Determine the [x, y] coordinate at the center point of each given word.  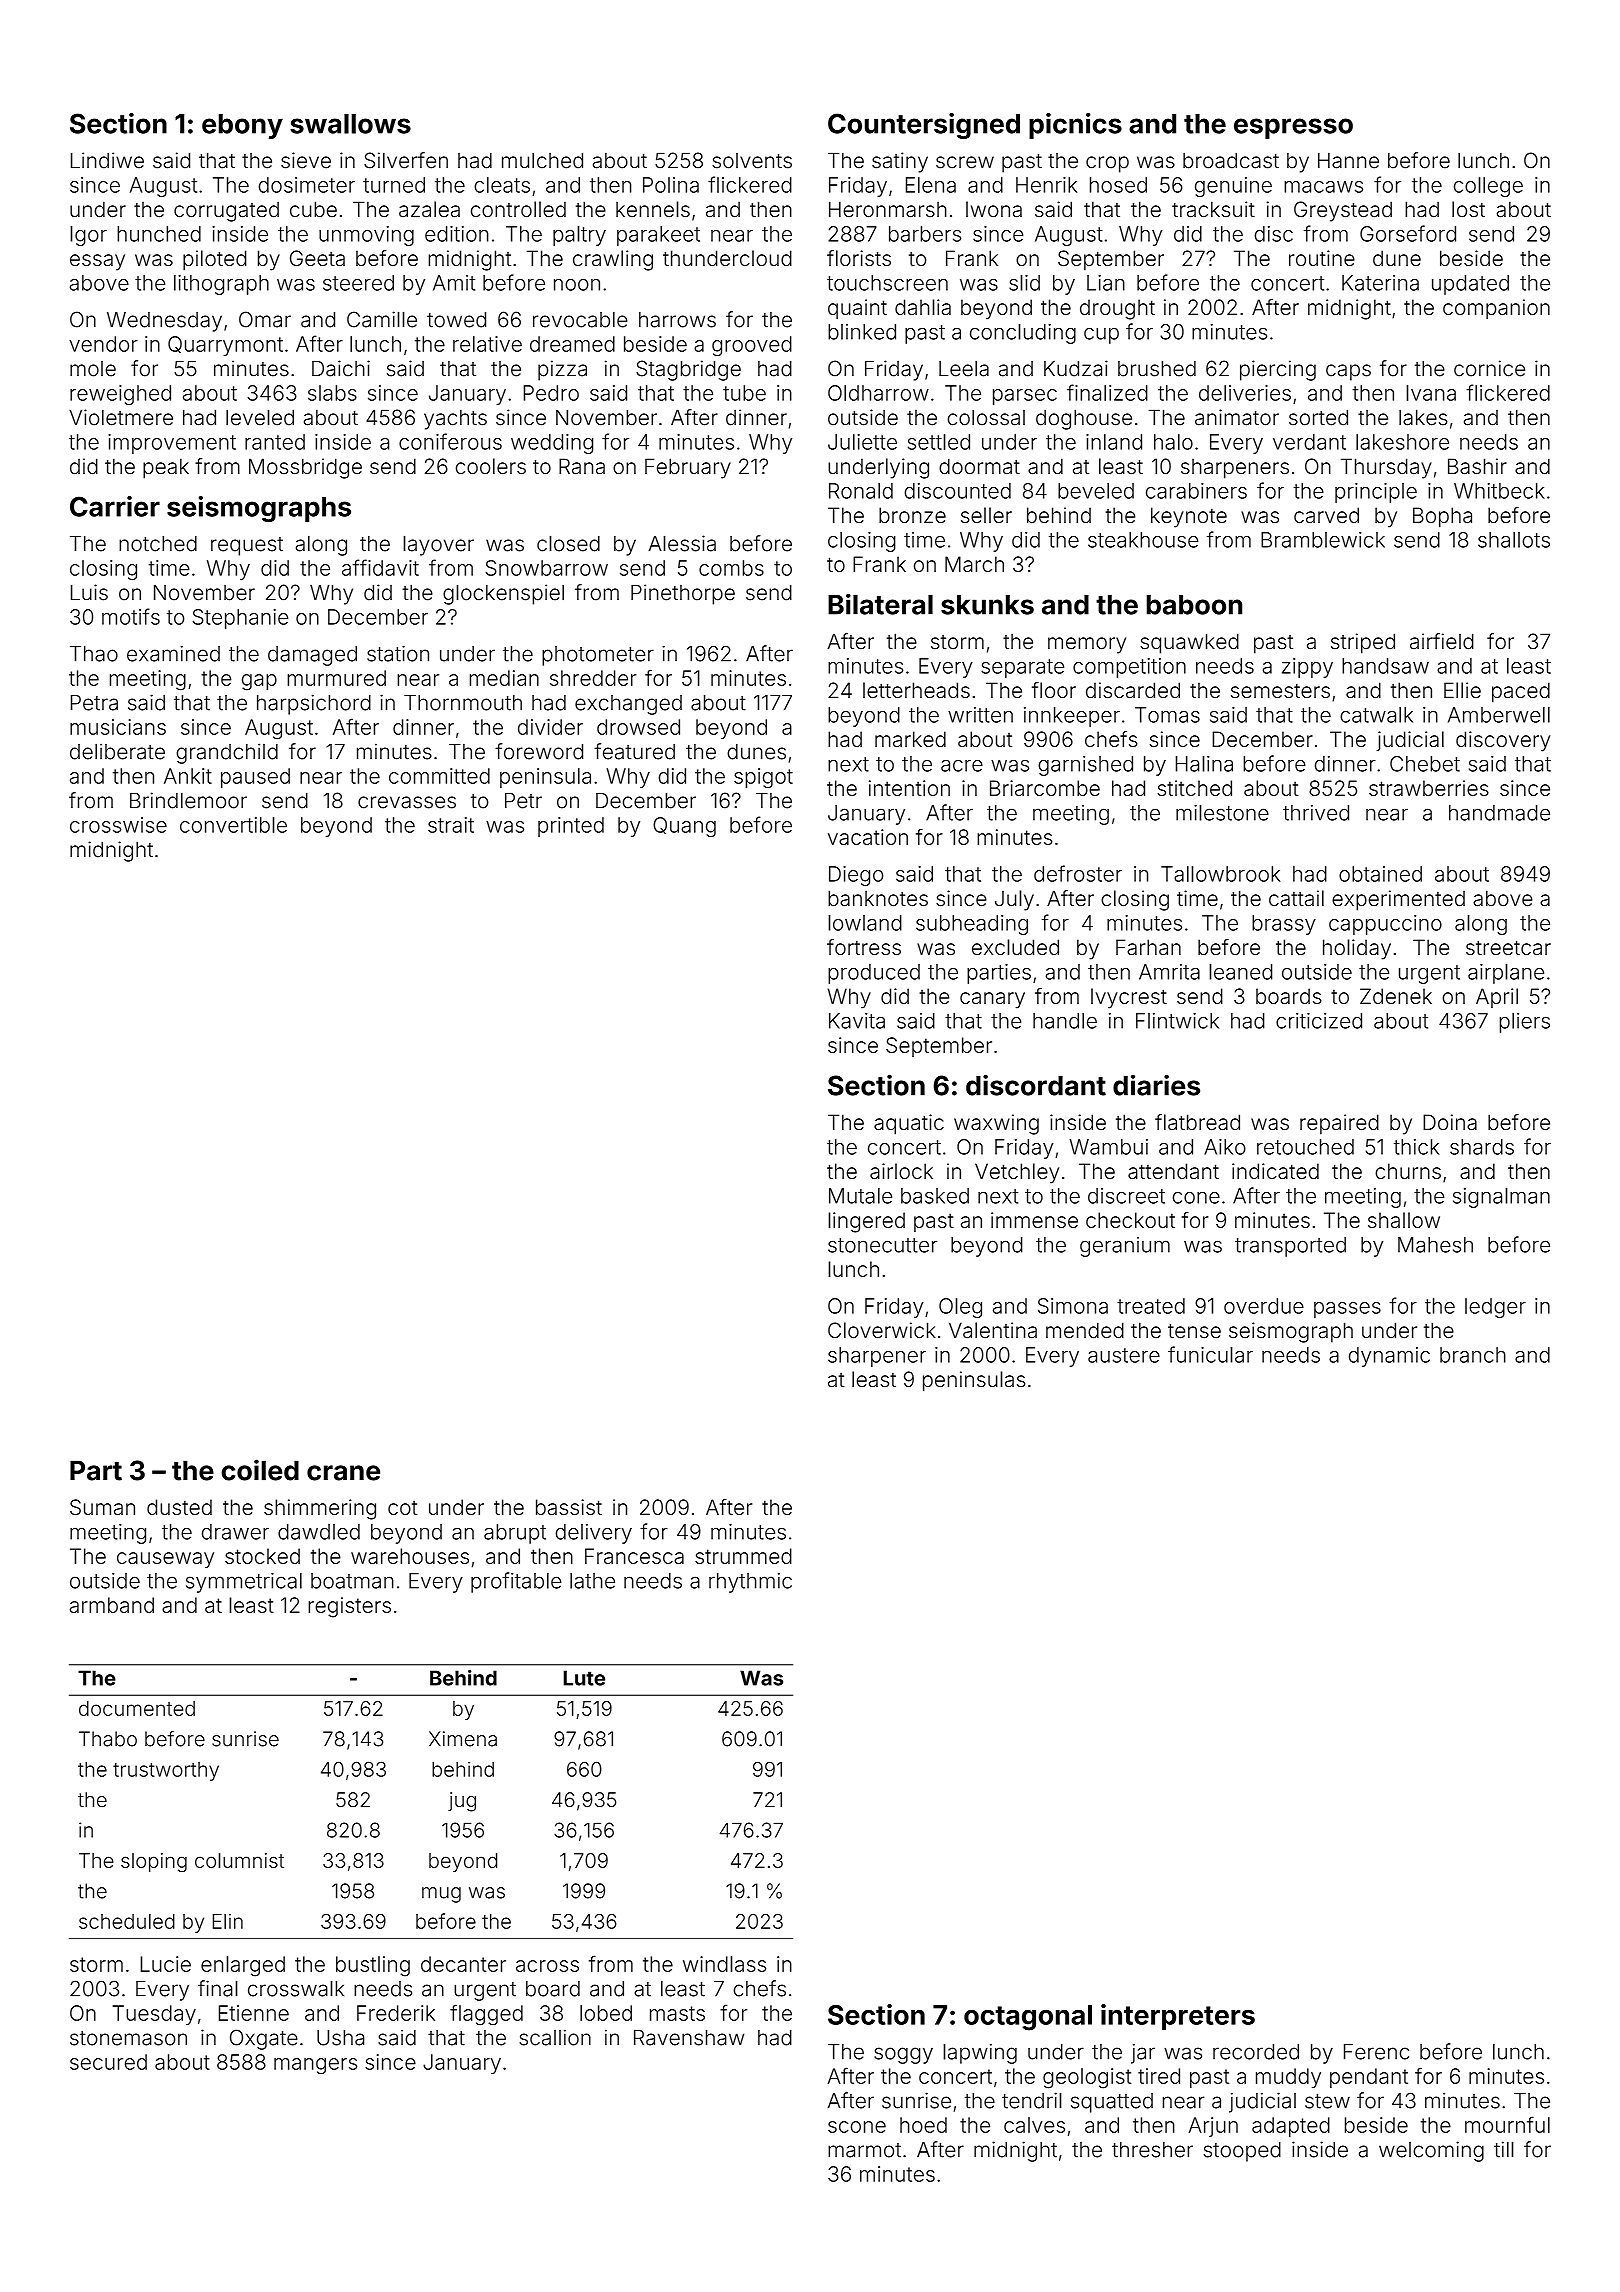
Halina [1204, 764]
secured [108, 2062]
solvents [752, 161]
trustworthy [166, 1771]
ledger [1495, 1308]
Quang [684, 827]
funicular [1210, 1354]
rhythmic [750, 1583]
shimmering [320, 1509]
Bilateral [880, 604]
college [1488, 187]
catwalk [1376, 715]
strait [451, 825]
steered [358, 283]
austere [1124, 1355]
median [504, 678]
